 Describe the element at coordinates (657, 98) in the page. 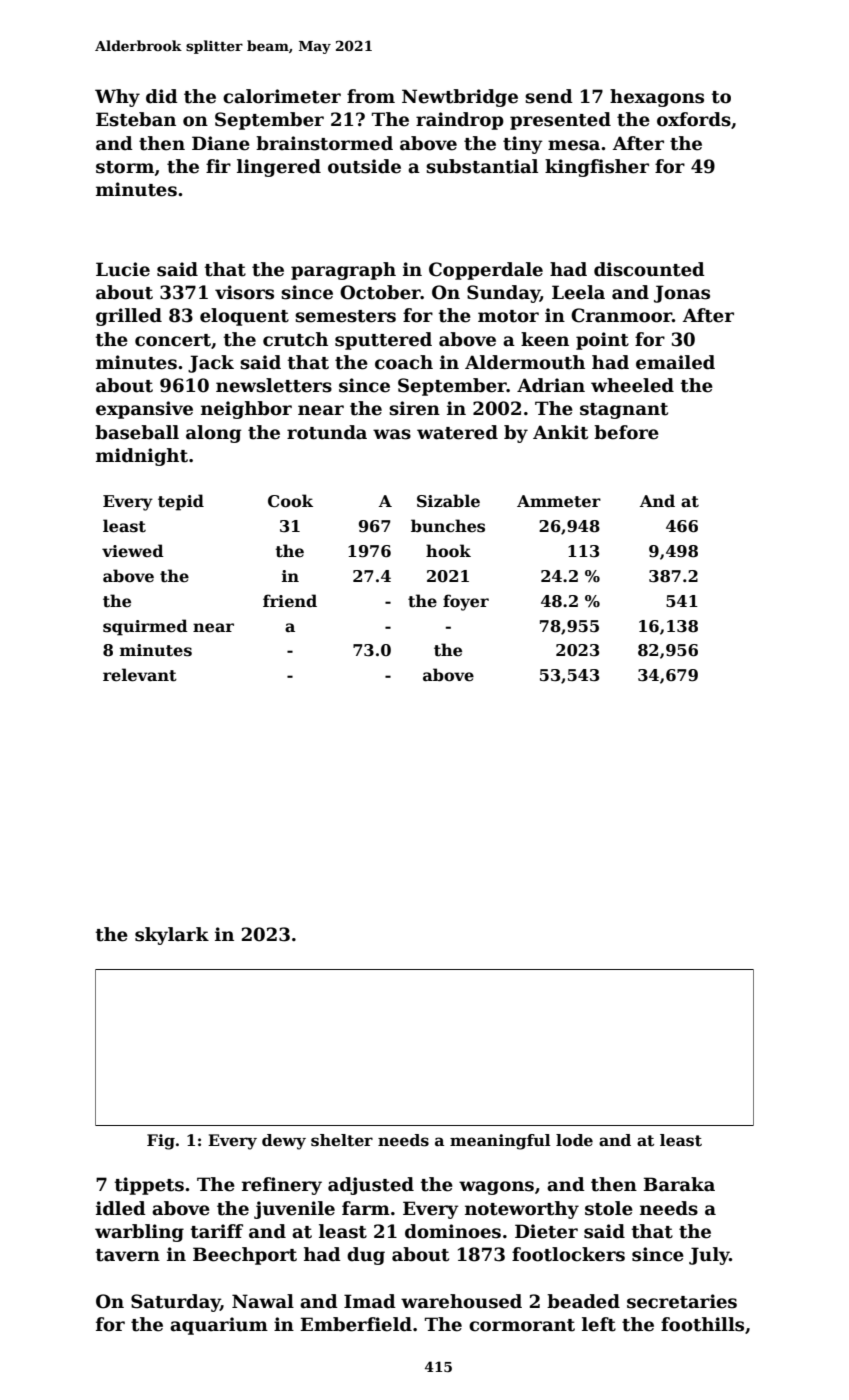

I see `hexagons` at that location.
